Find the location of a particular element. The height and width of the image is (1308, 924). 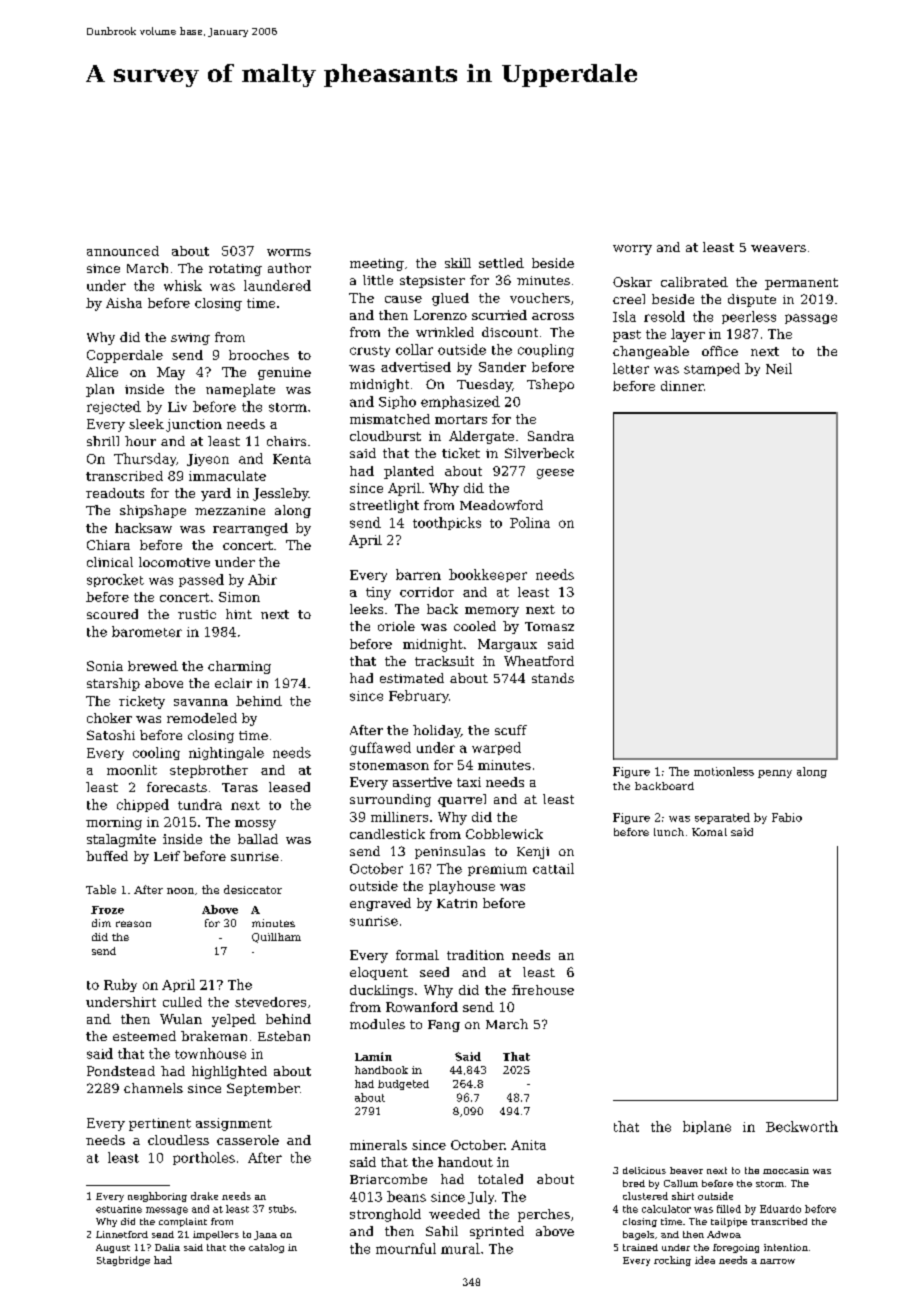

across is located at coordinates (553, 316).
